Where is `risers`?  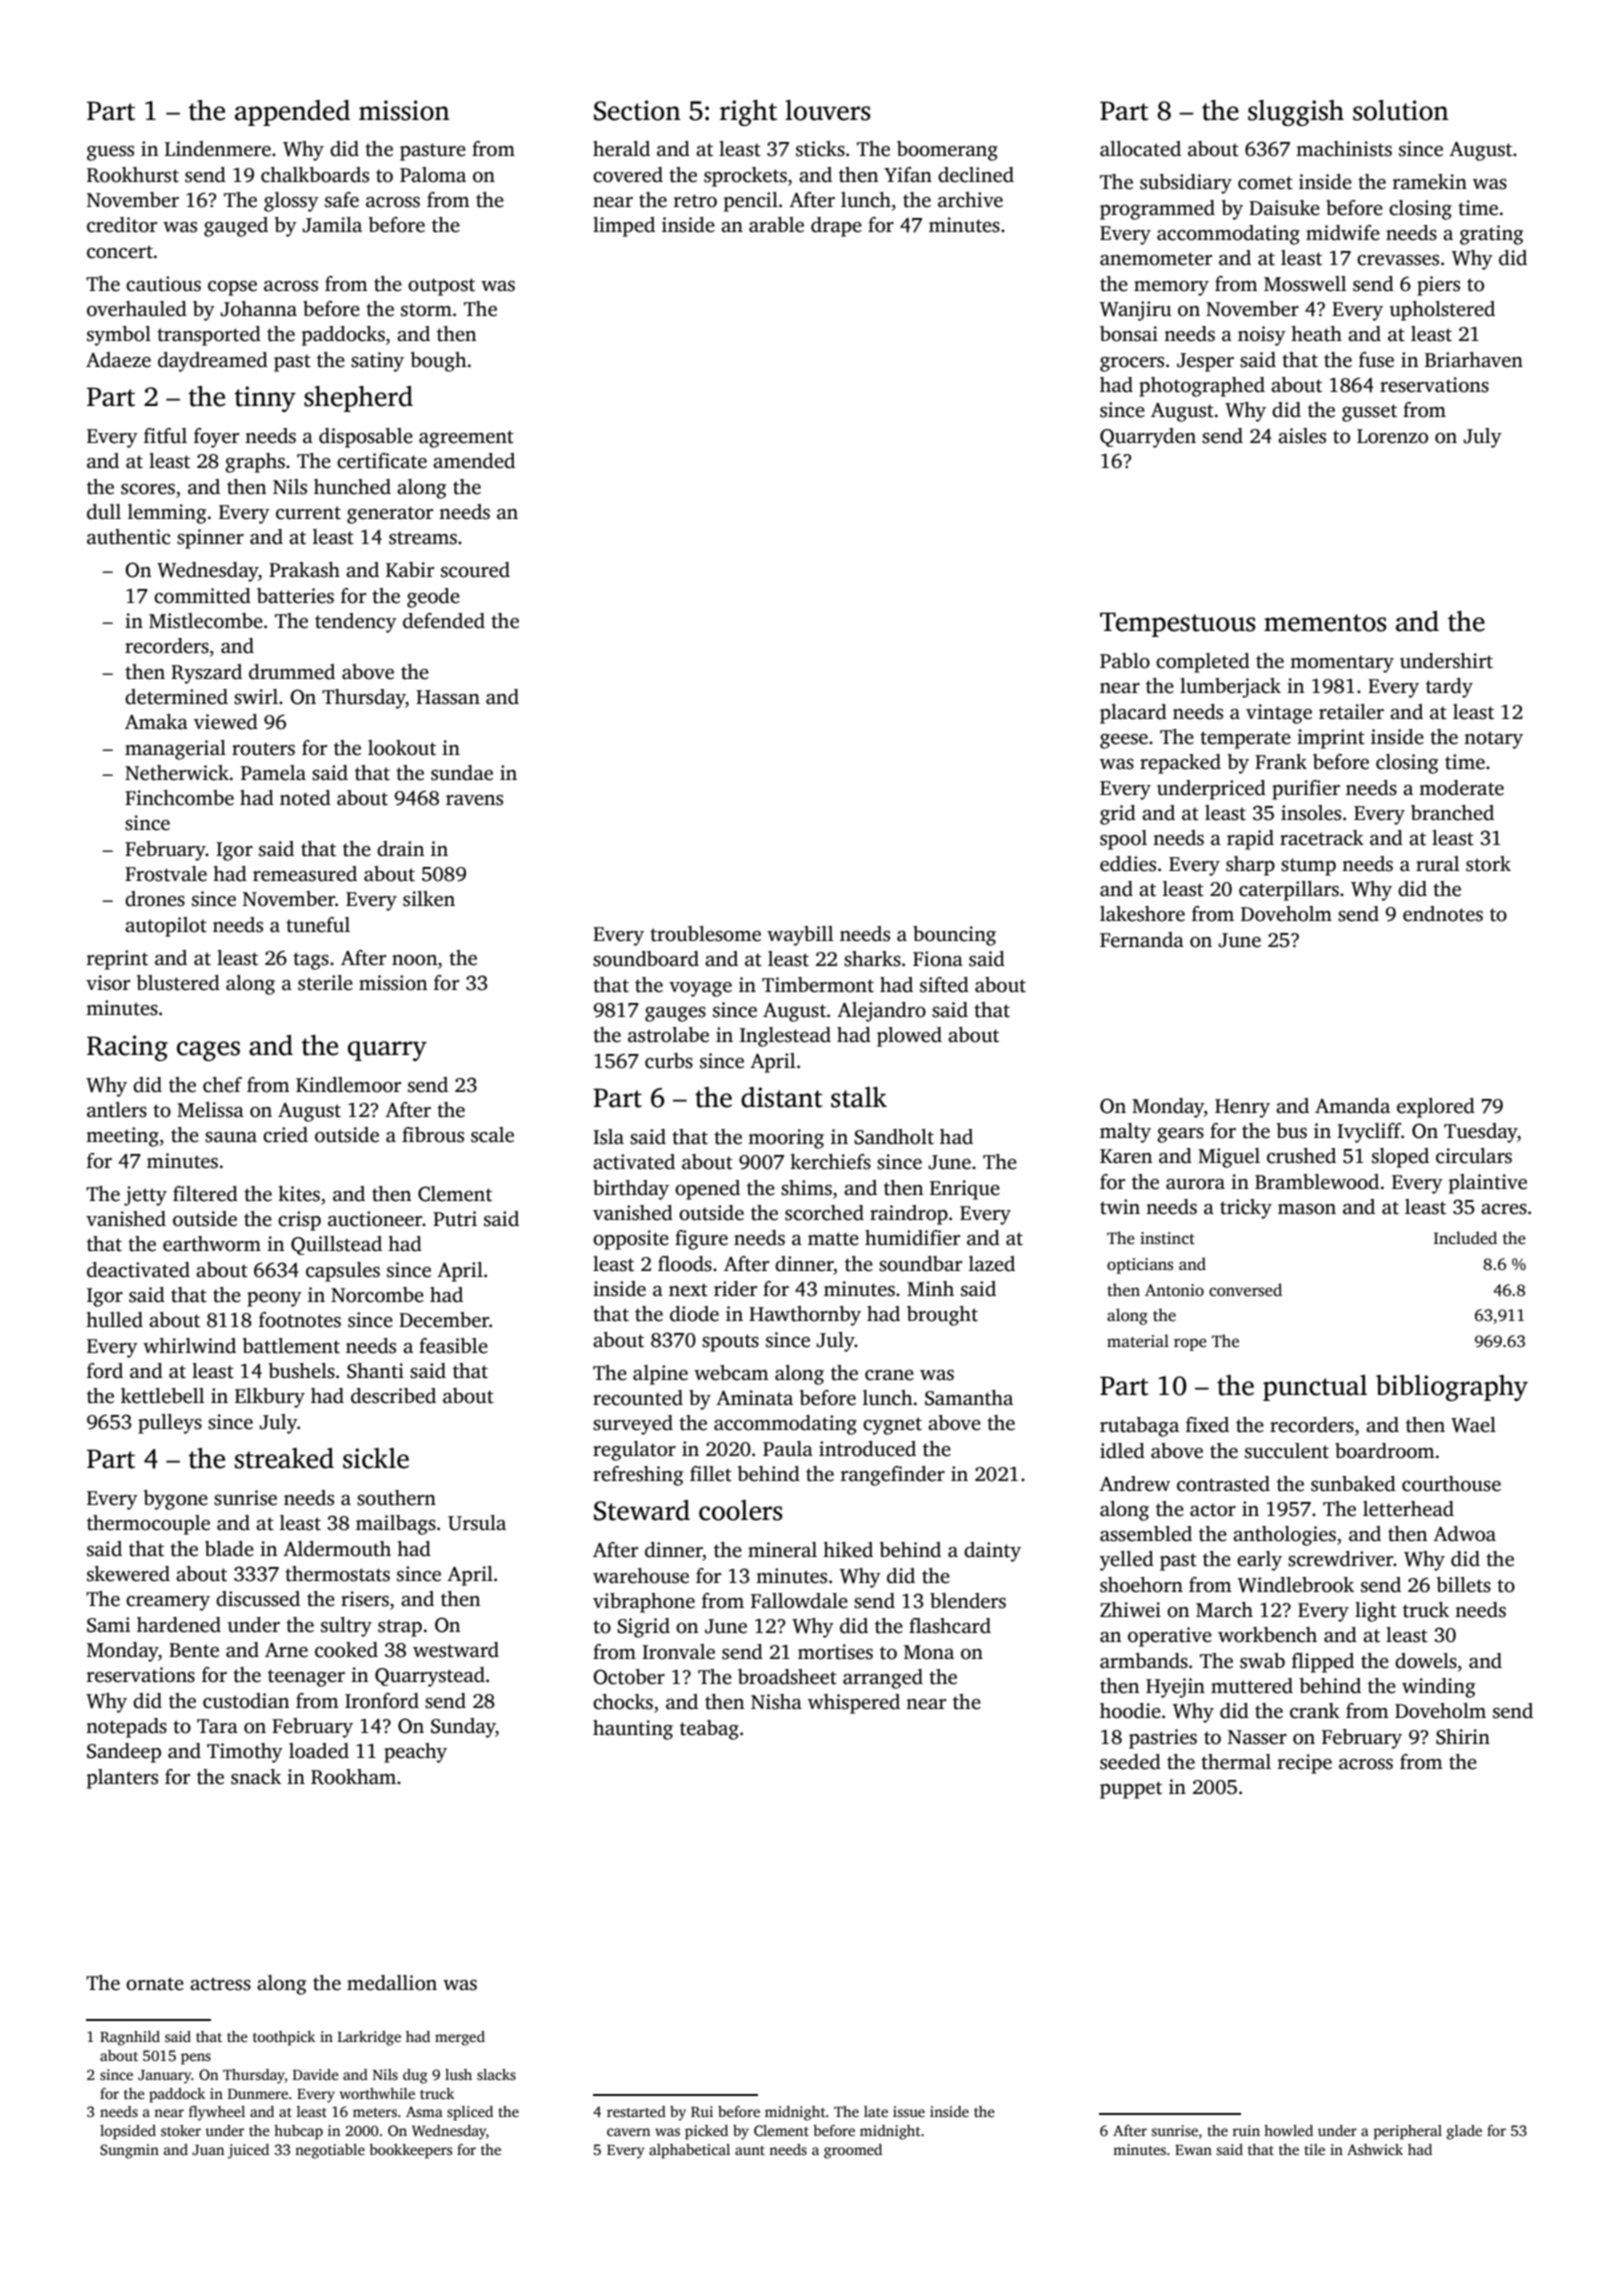 risers is located at coordinates (365, 1599).
